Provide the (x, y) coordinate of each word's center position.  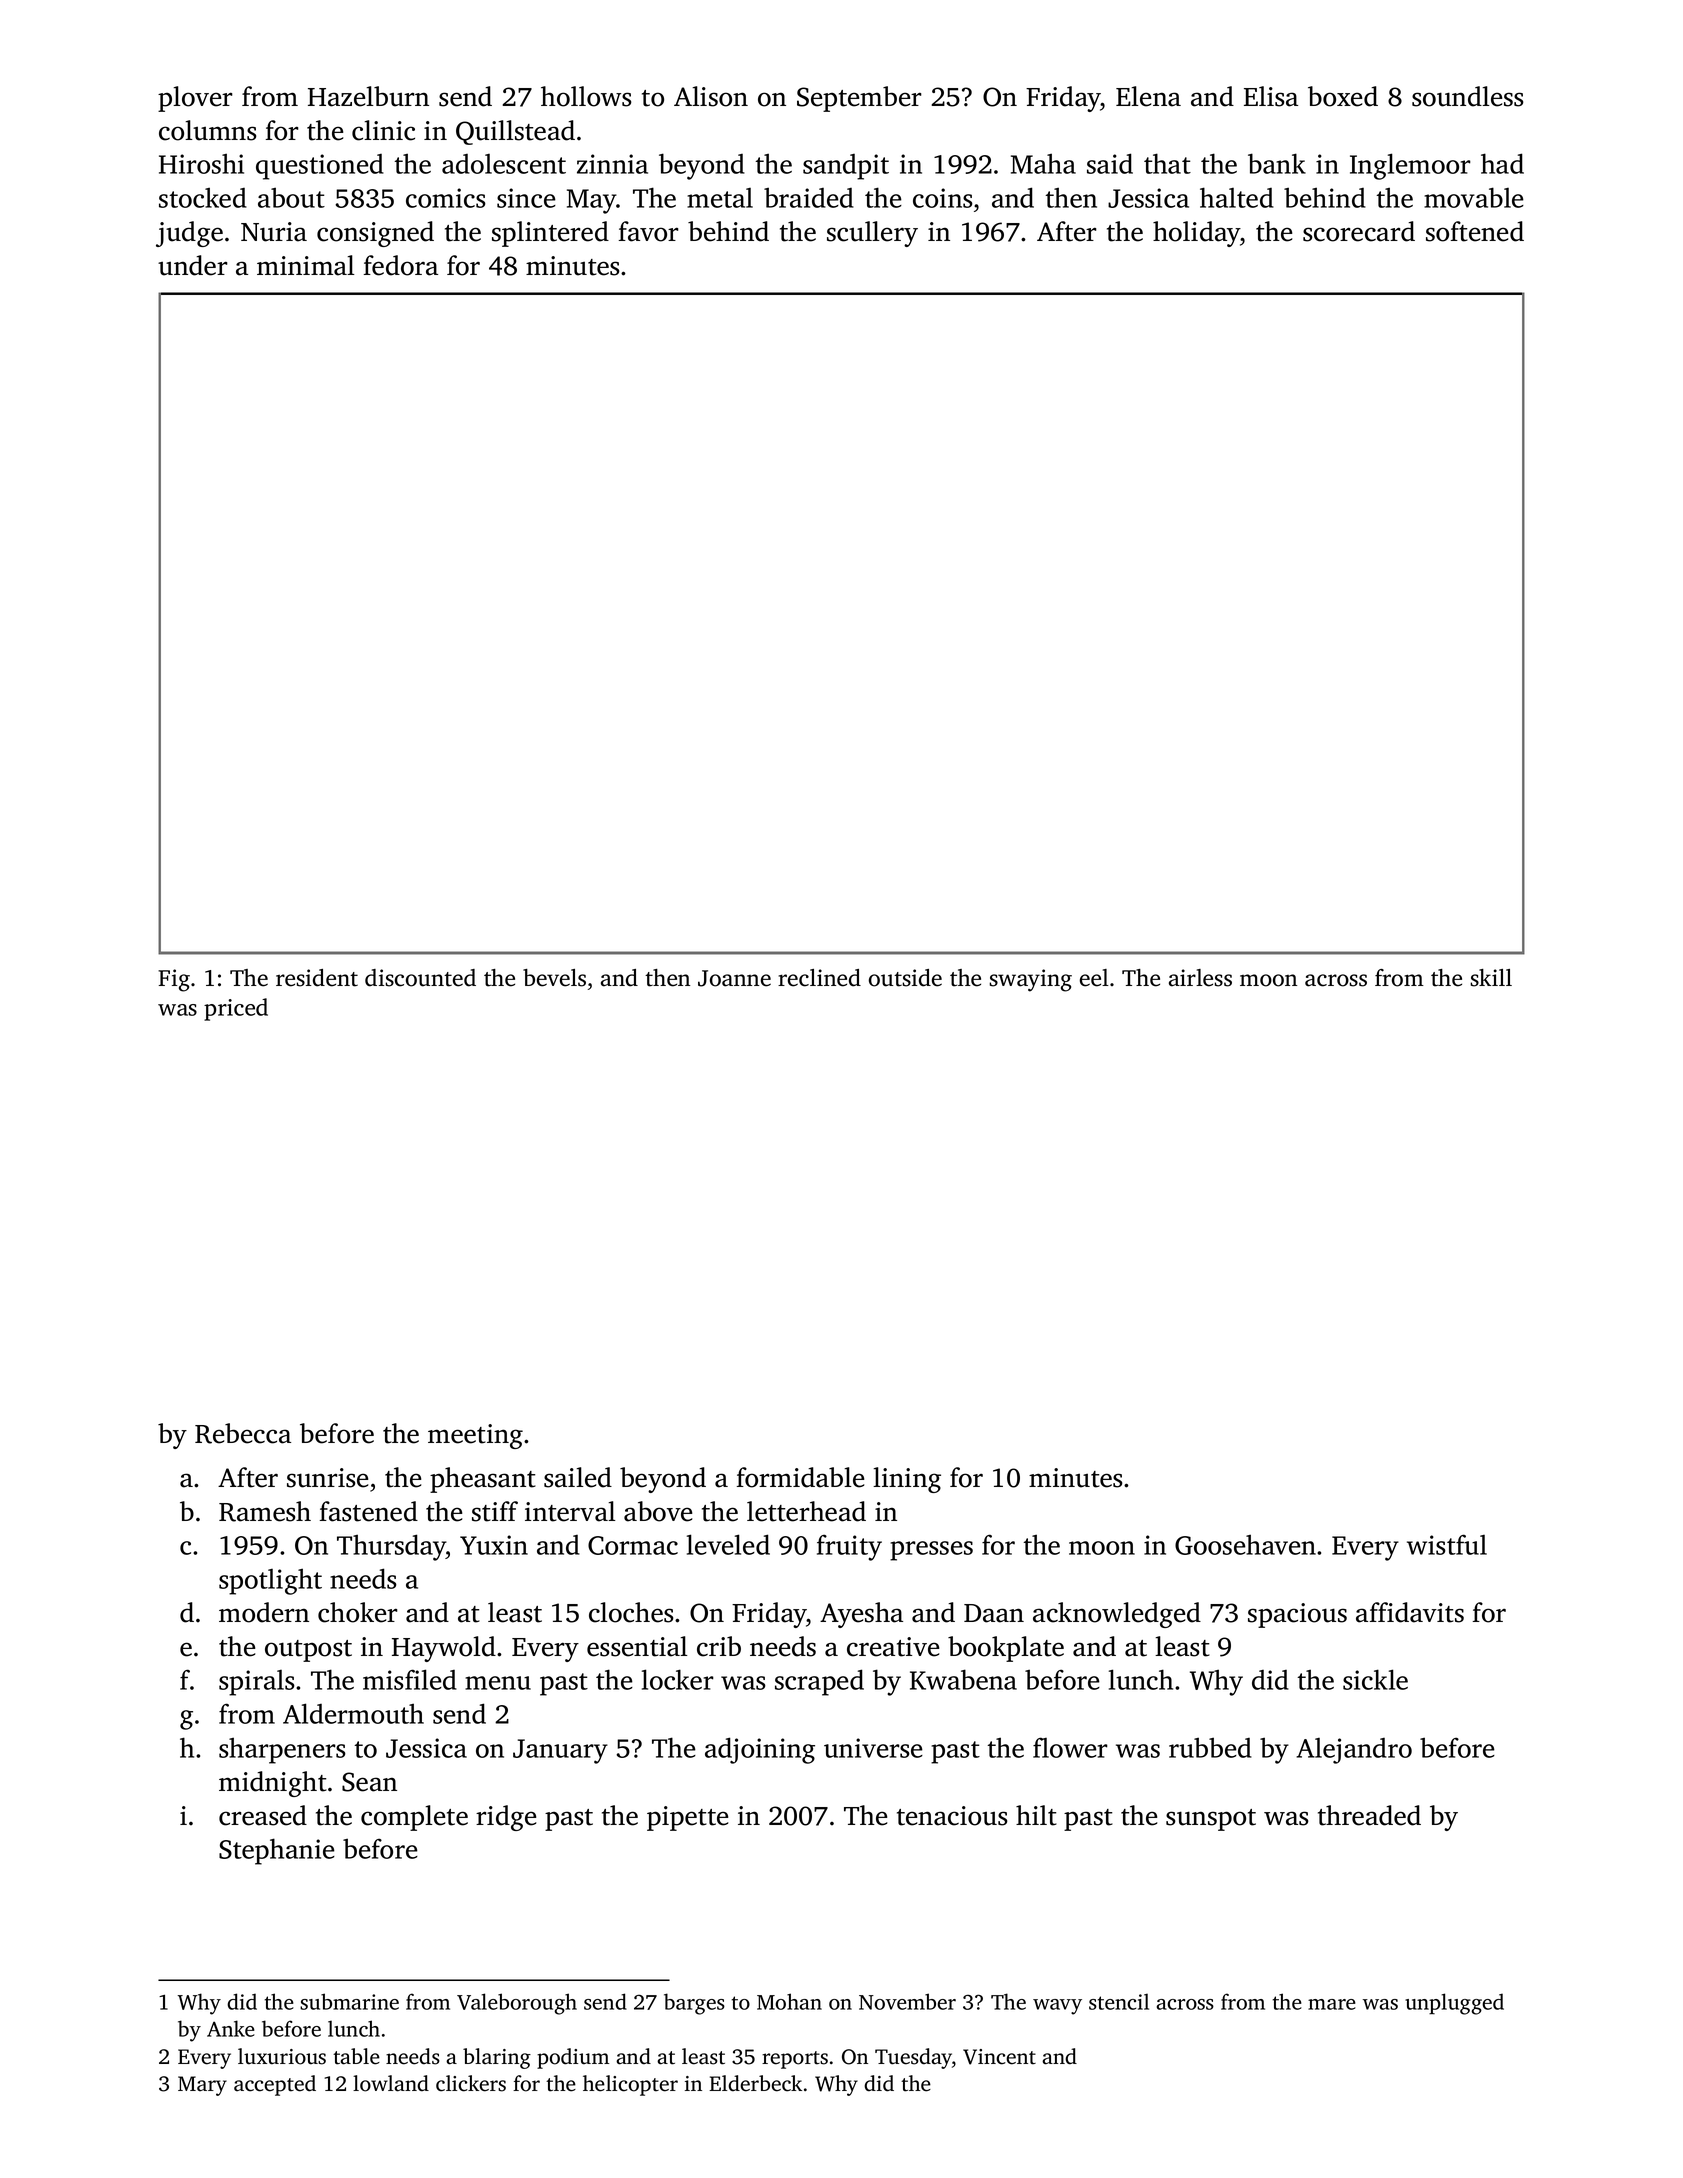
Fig (174, 980)
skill (1491, 978)
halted (1237, 197)
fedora (401, 265)
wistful (1447, 1544)
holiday (1196, 234)
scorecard (1359, 231)
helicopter (630, 2085)
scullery (872, 234)
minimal (305, 265)
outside (905, 978)
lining (907, 1480)
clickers (471, 2083)
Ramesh (265, 1511)
